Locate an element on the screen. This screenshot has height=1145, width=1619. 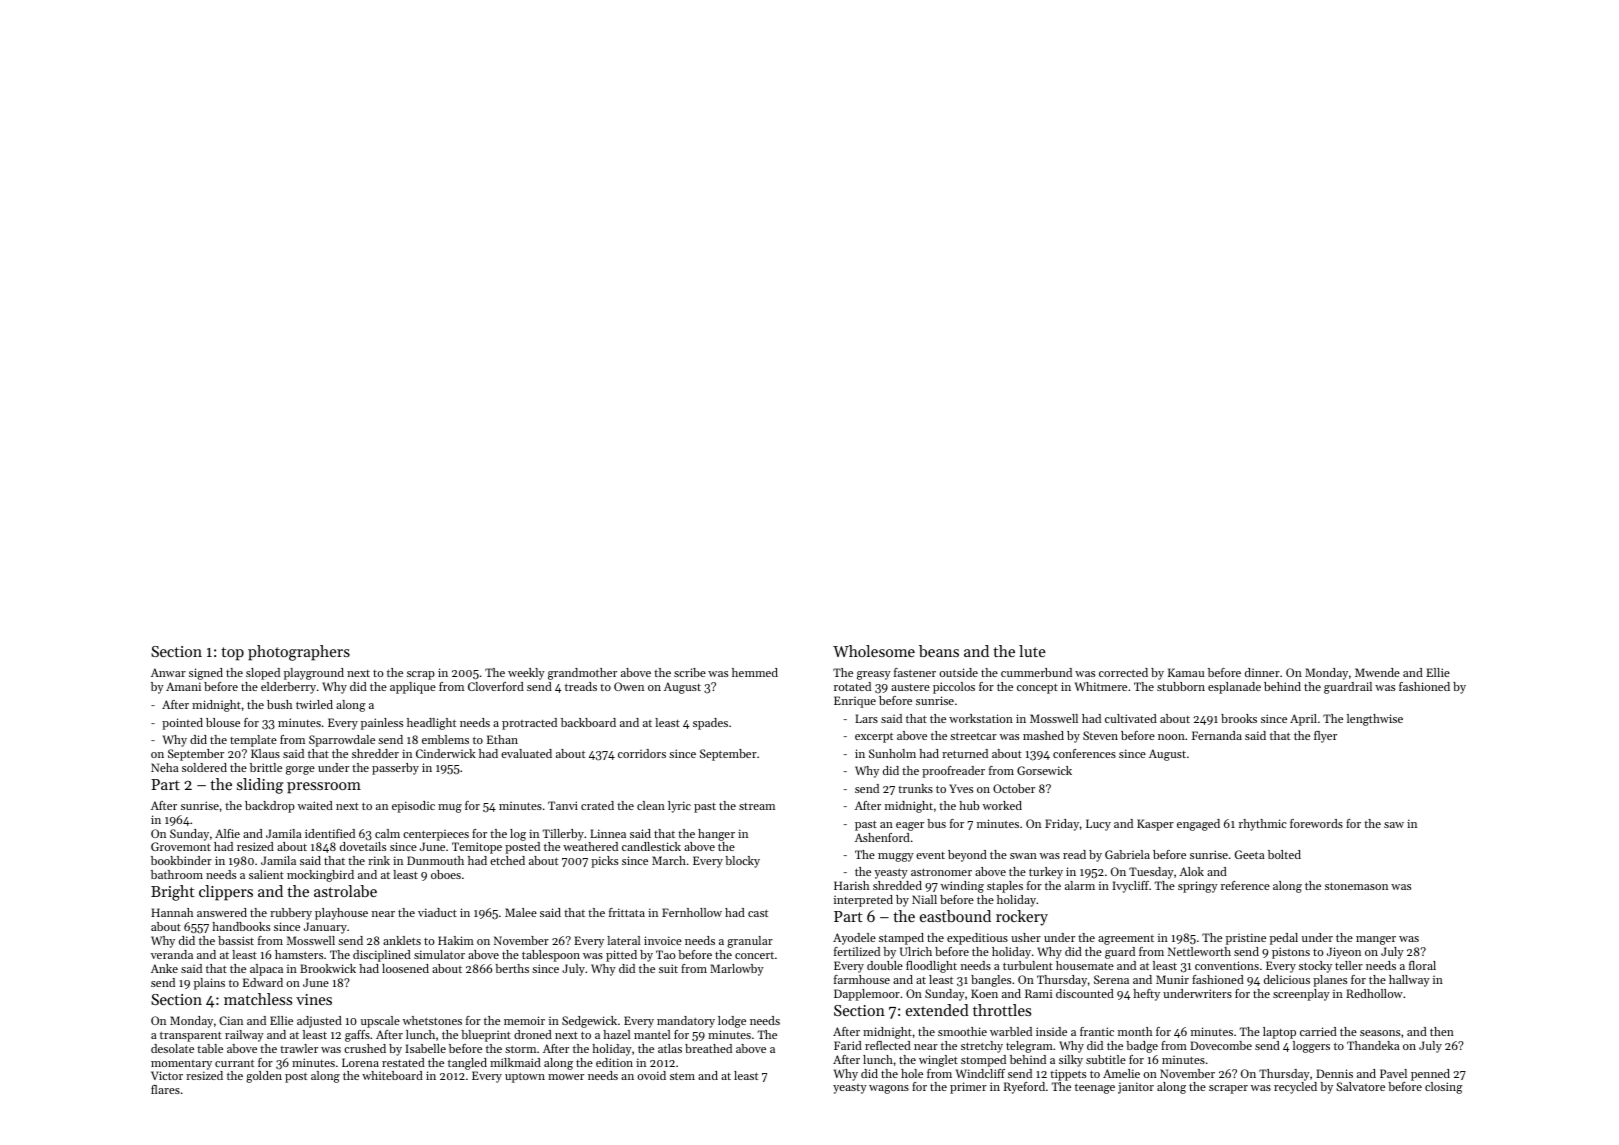
outside is located at coordinates (958, 672).
